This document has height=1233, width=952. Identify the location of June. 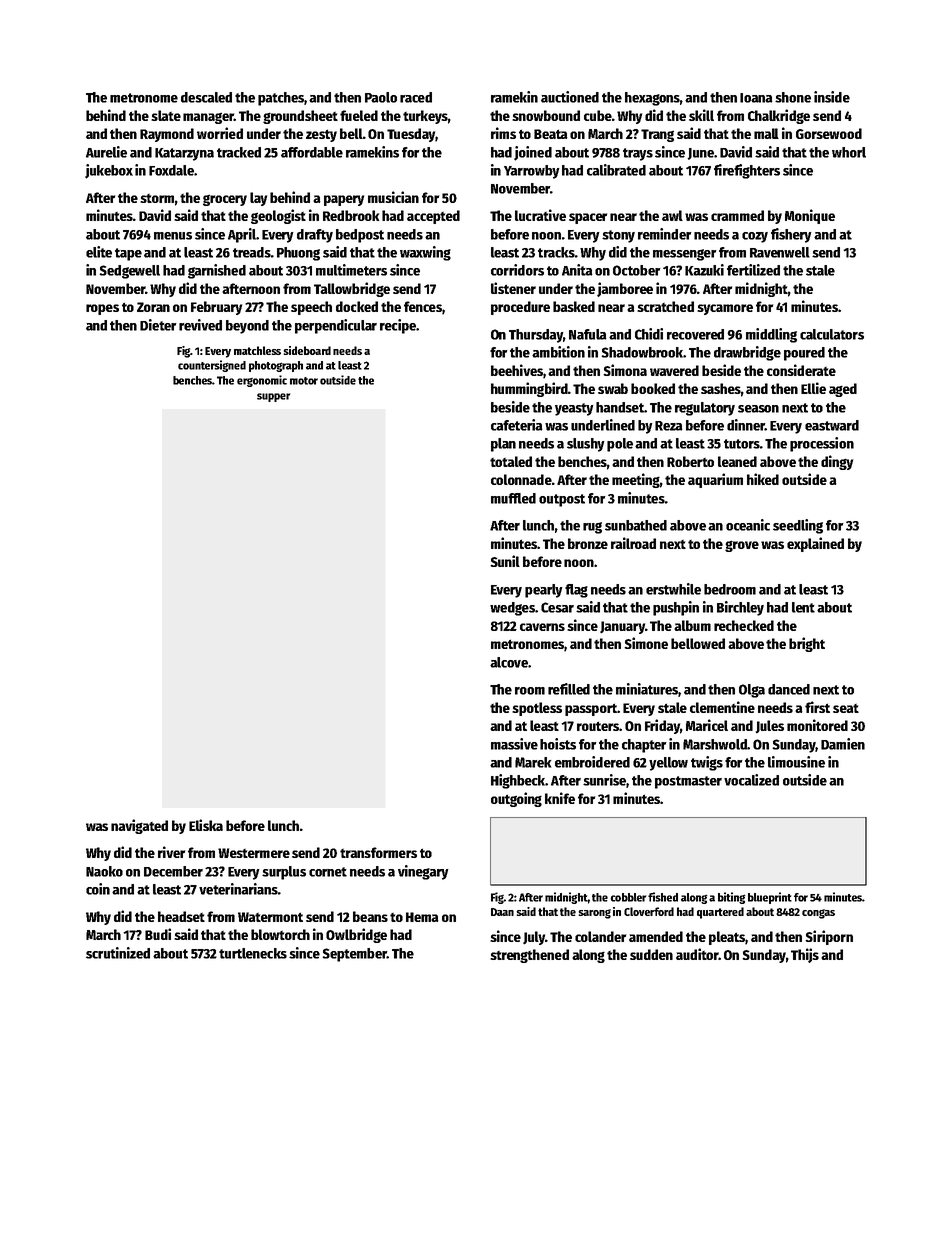
(700, 154).
